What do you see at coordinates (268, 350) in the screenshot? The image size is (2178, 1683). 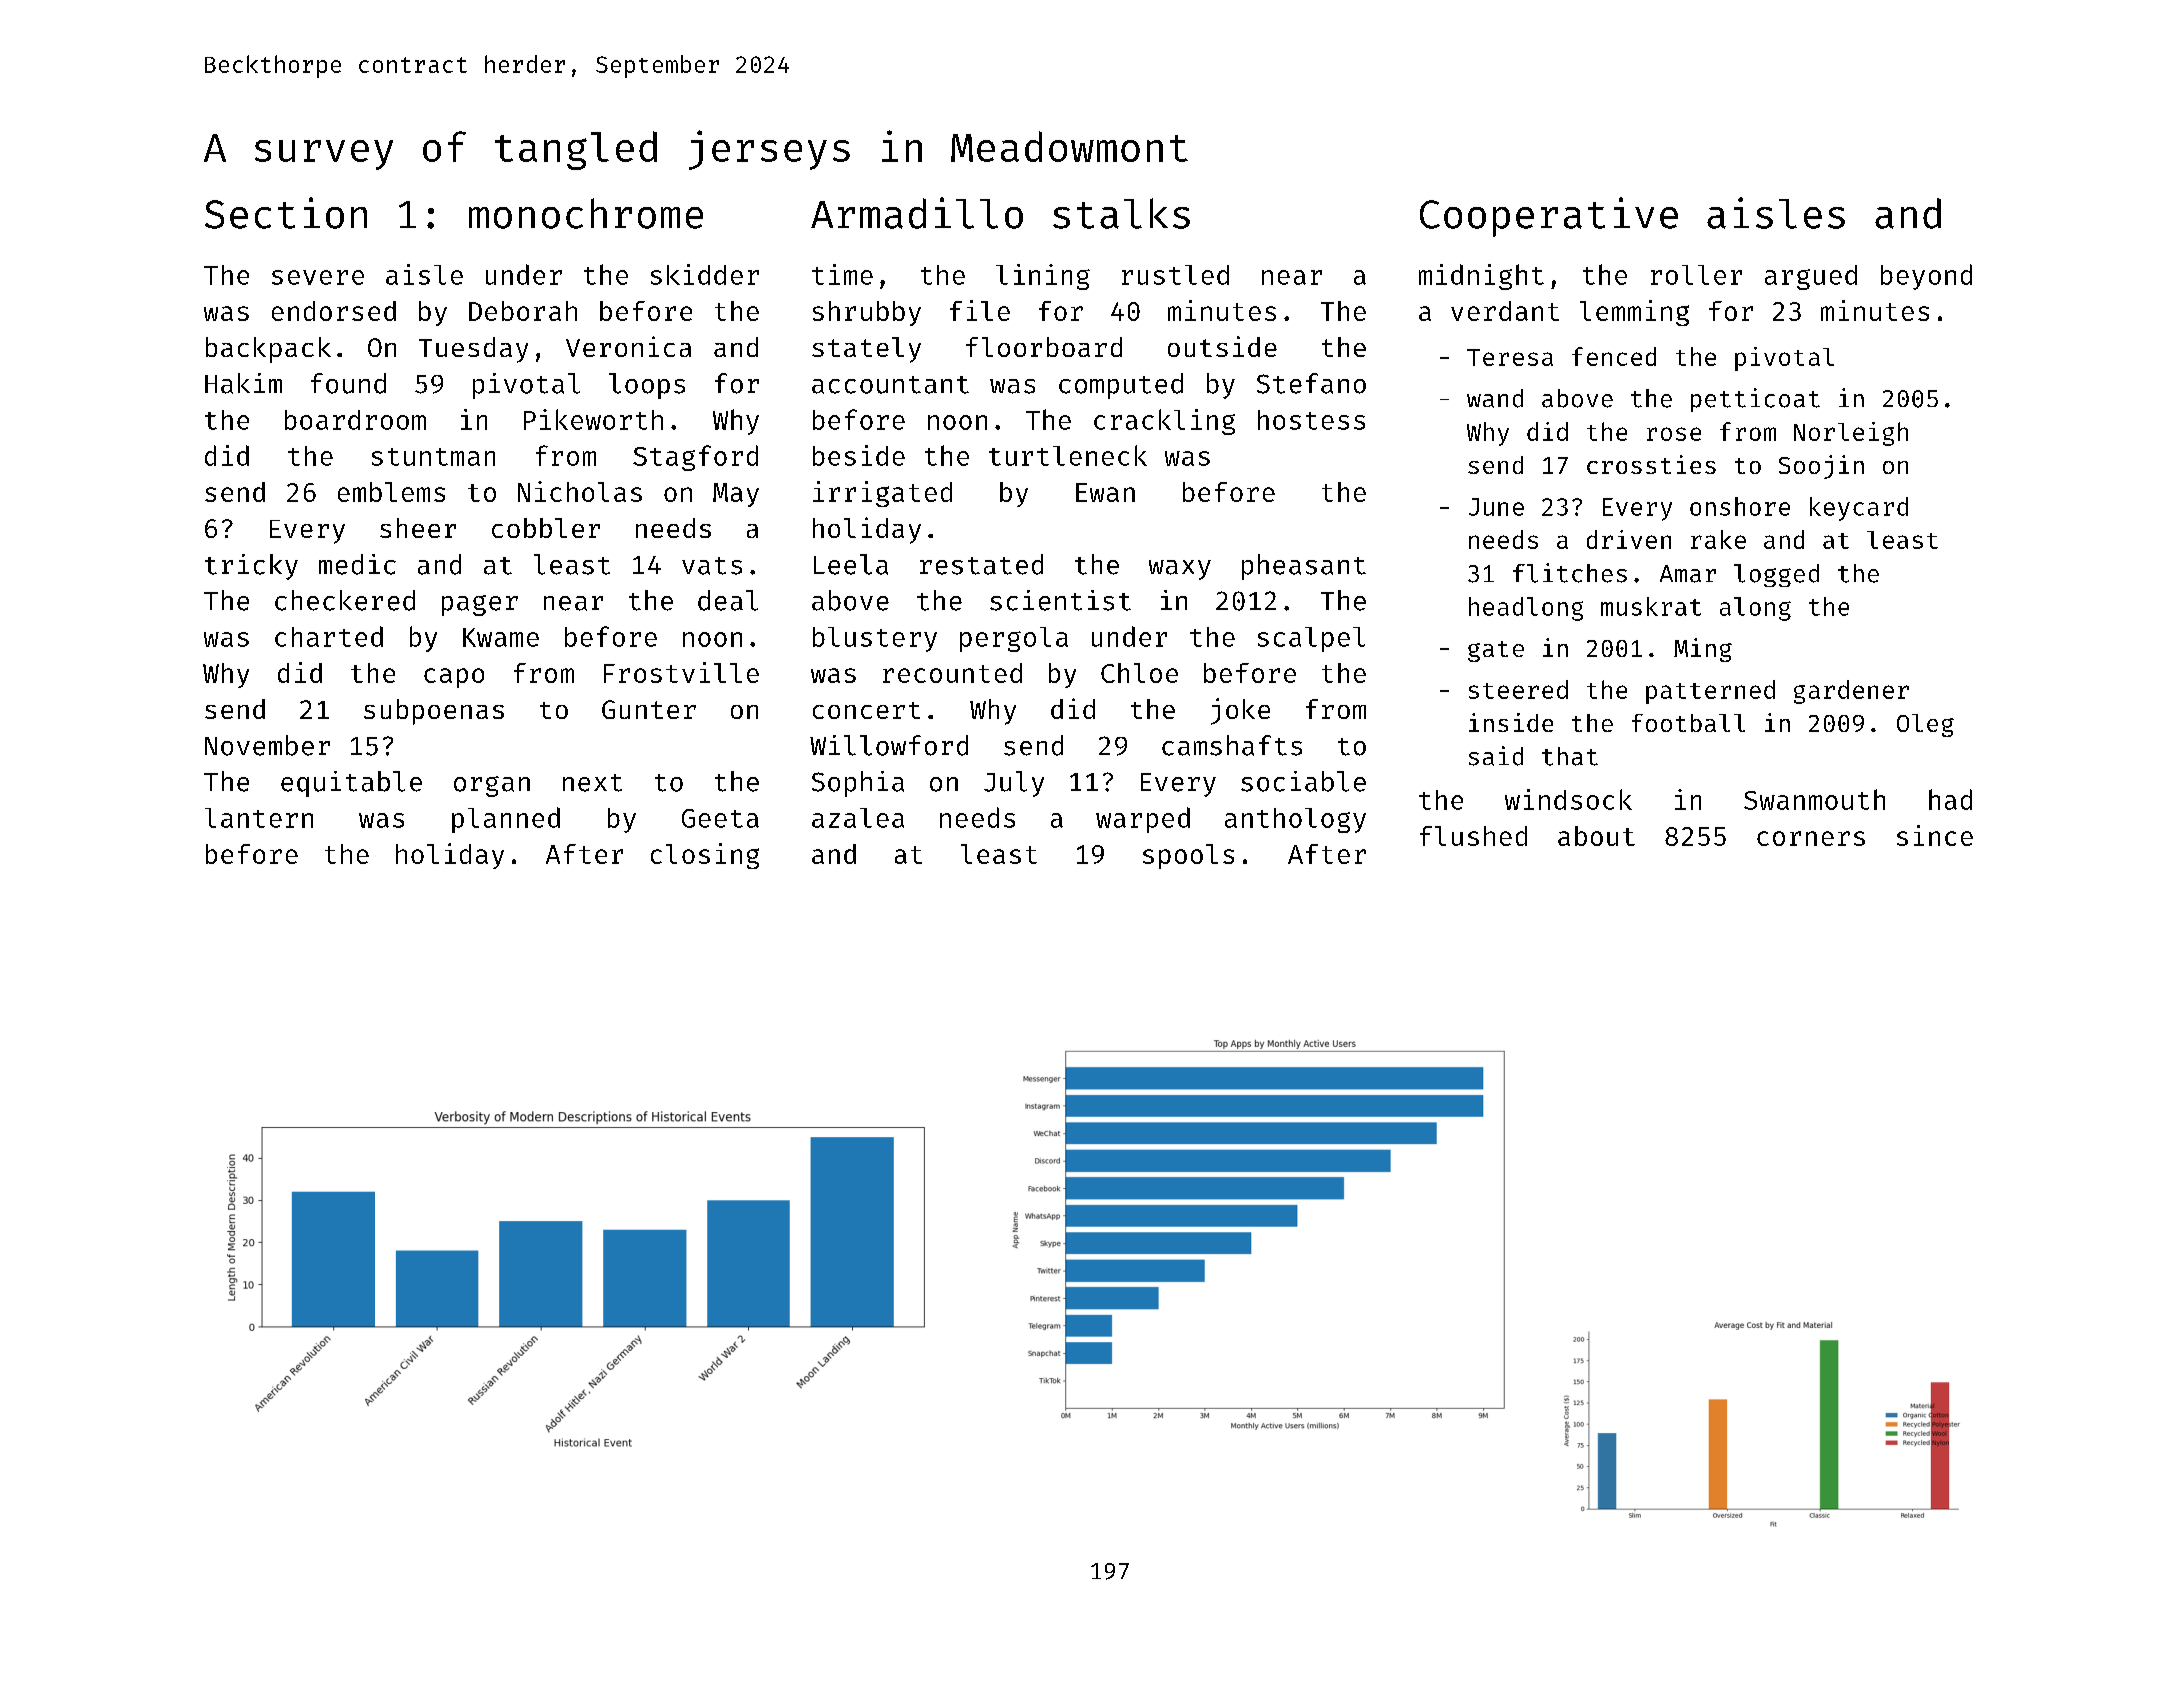 I see `backpack` at bounding box center [268, 350].
